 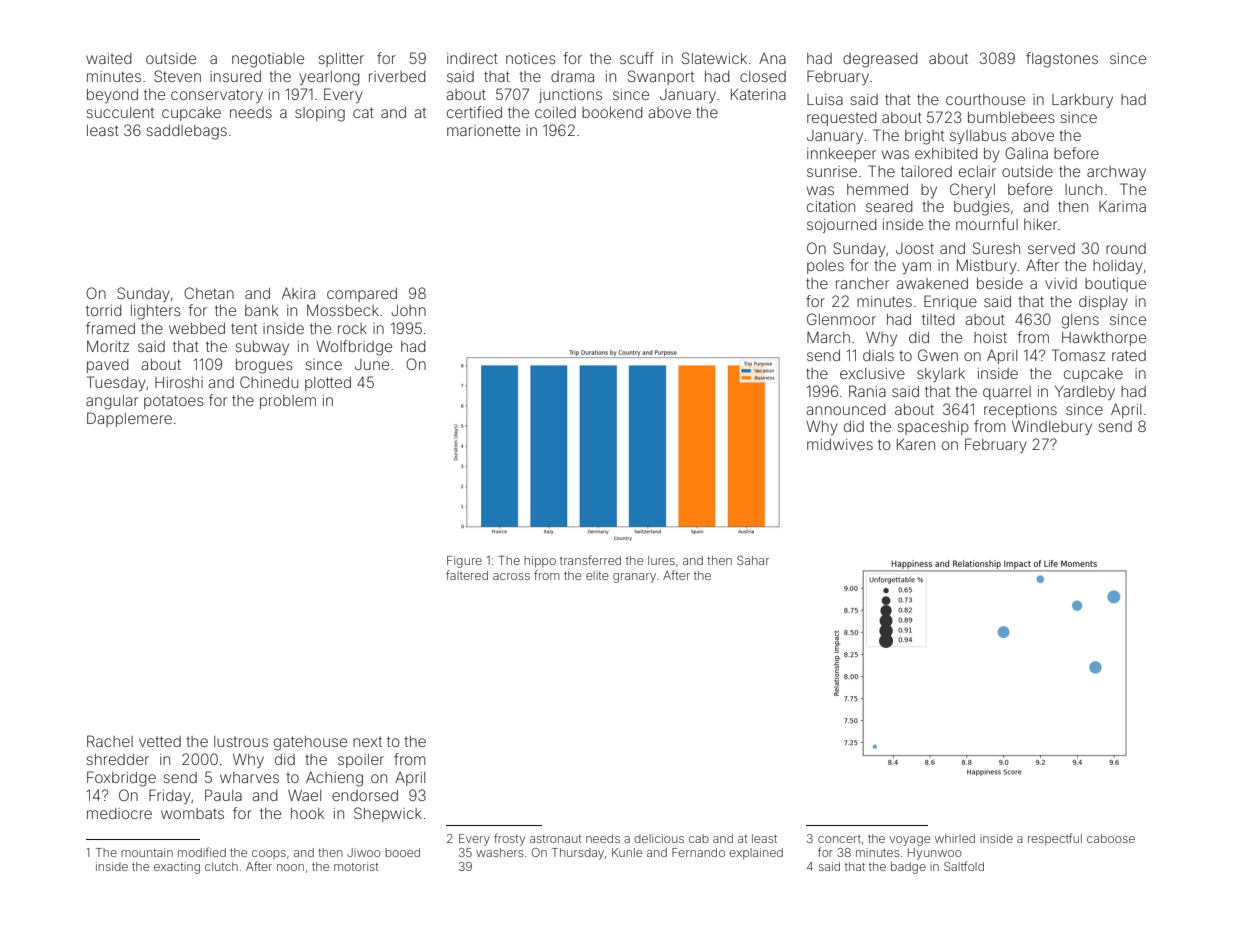 I want to click on boutique, so click(x=1115, y=285).
